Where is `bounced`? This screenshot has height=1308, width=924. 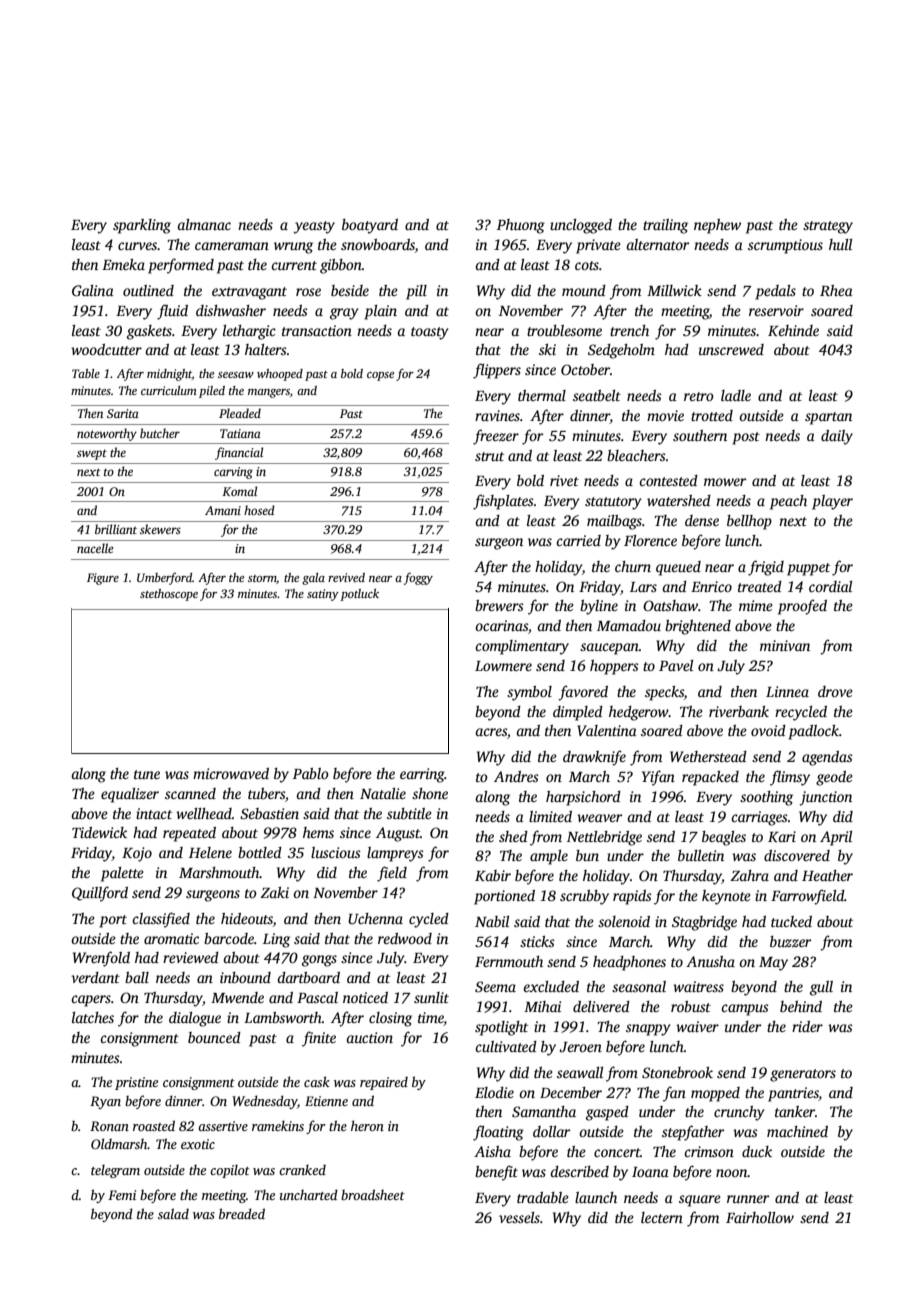
bounced is located at coordinates (214, 1037).
